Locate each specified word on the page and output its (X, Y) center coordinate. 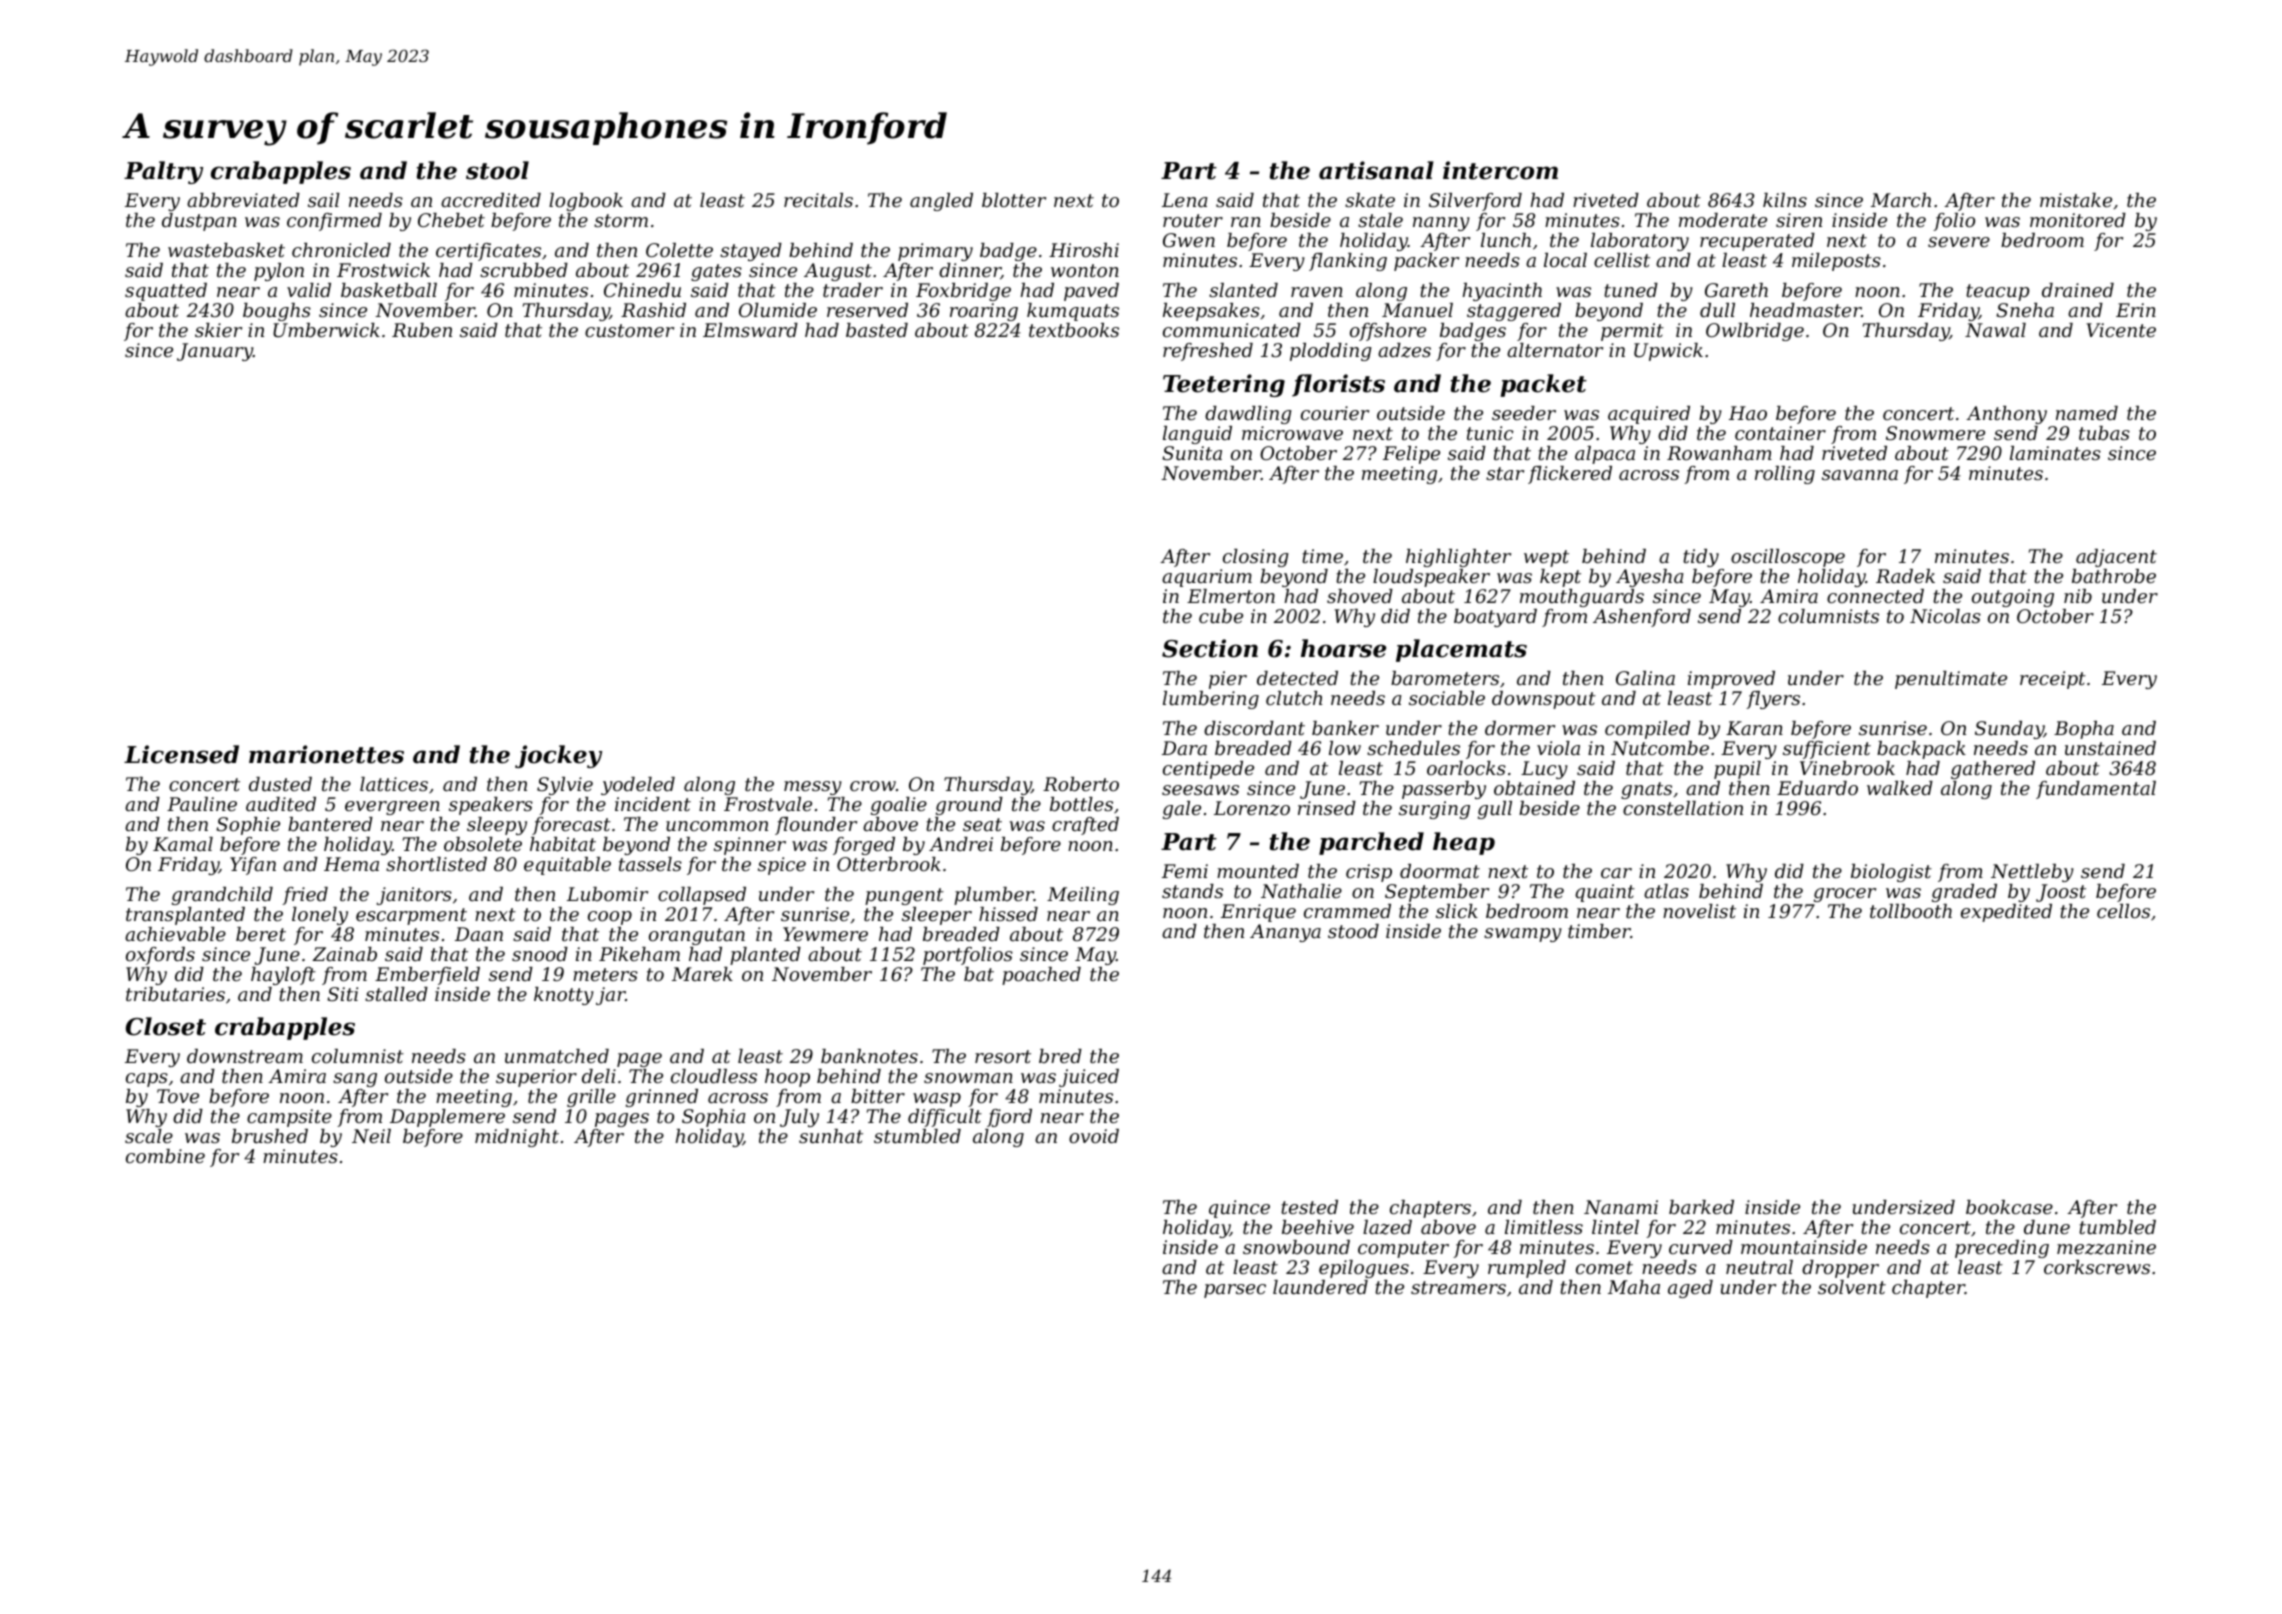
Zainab (344, 954)
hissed (1008, 914)
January (215, 352)
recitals (818, 200)
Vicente (2121, 330)
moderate (1723, 220)
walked (1900, 788)
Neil (371, 1136)
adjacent (2116, 558)
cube (1221, 616)
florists (1338, 385)
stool (497, 170)
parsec (1235, 1291)
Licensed (181, 754)
